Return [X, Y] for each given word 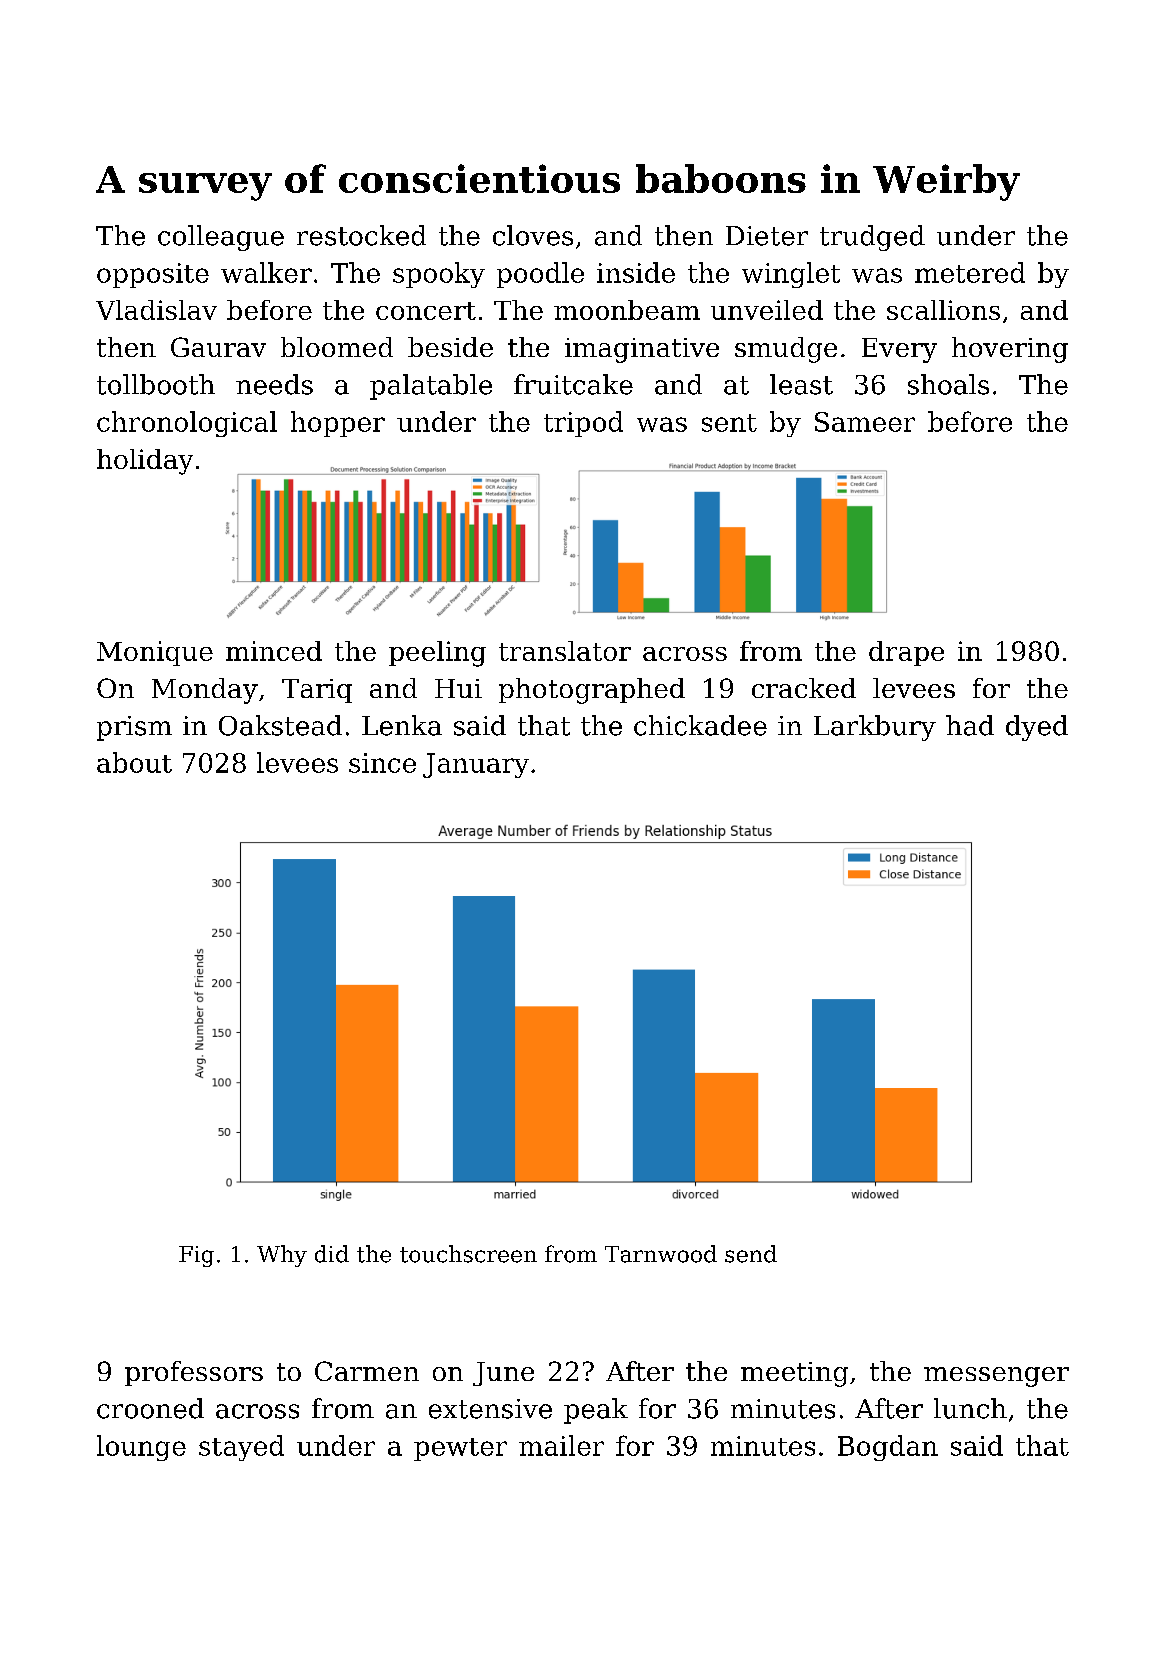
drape [906, 653]
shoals [948, 384]
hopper [338, 424]
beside [450, 347]
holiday [145, 462]
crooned [150, 1408]
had [970, 725]
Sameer [865, 422]
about [134, 762]
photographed [592, 691]
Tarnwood [661, 1254]
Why [282, 1256]
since [382, 763]
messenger [996, 1377]
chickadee [700, 725]
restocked [361, 235]
